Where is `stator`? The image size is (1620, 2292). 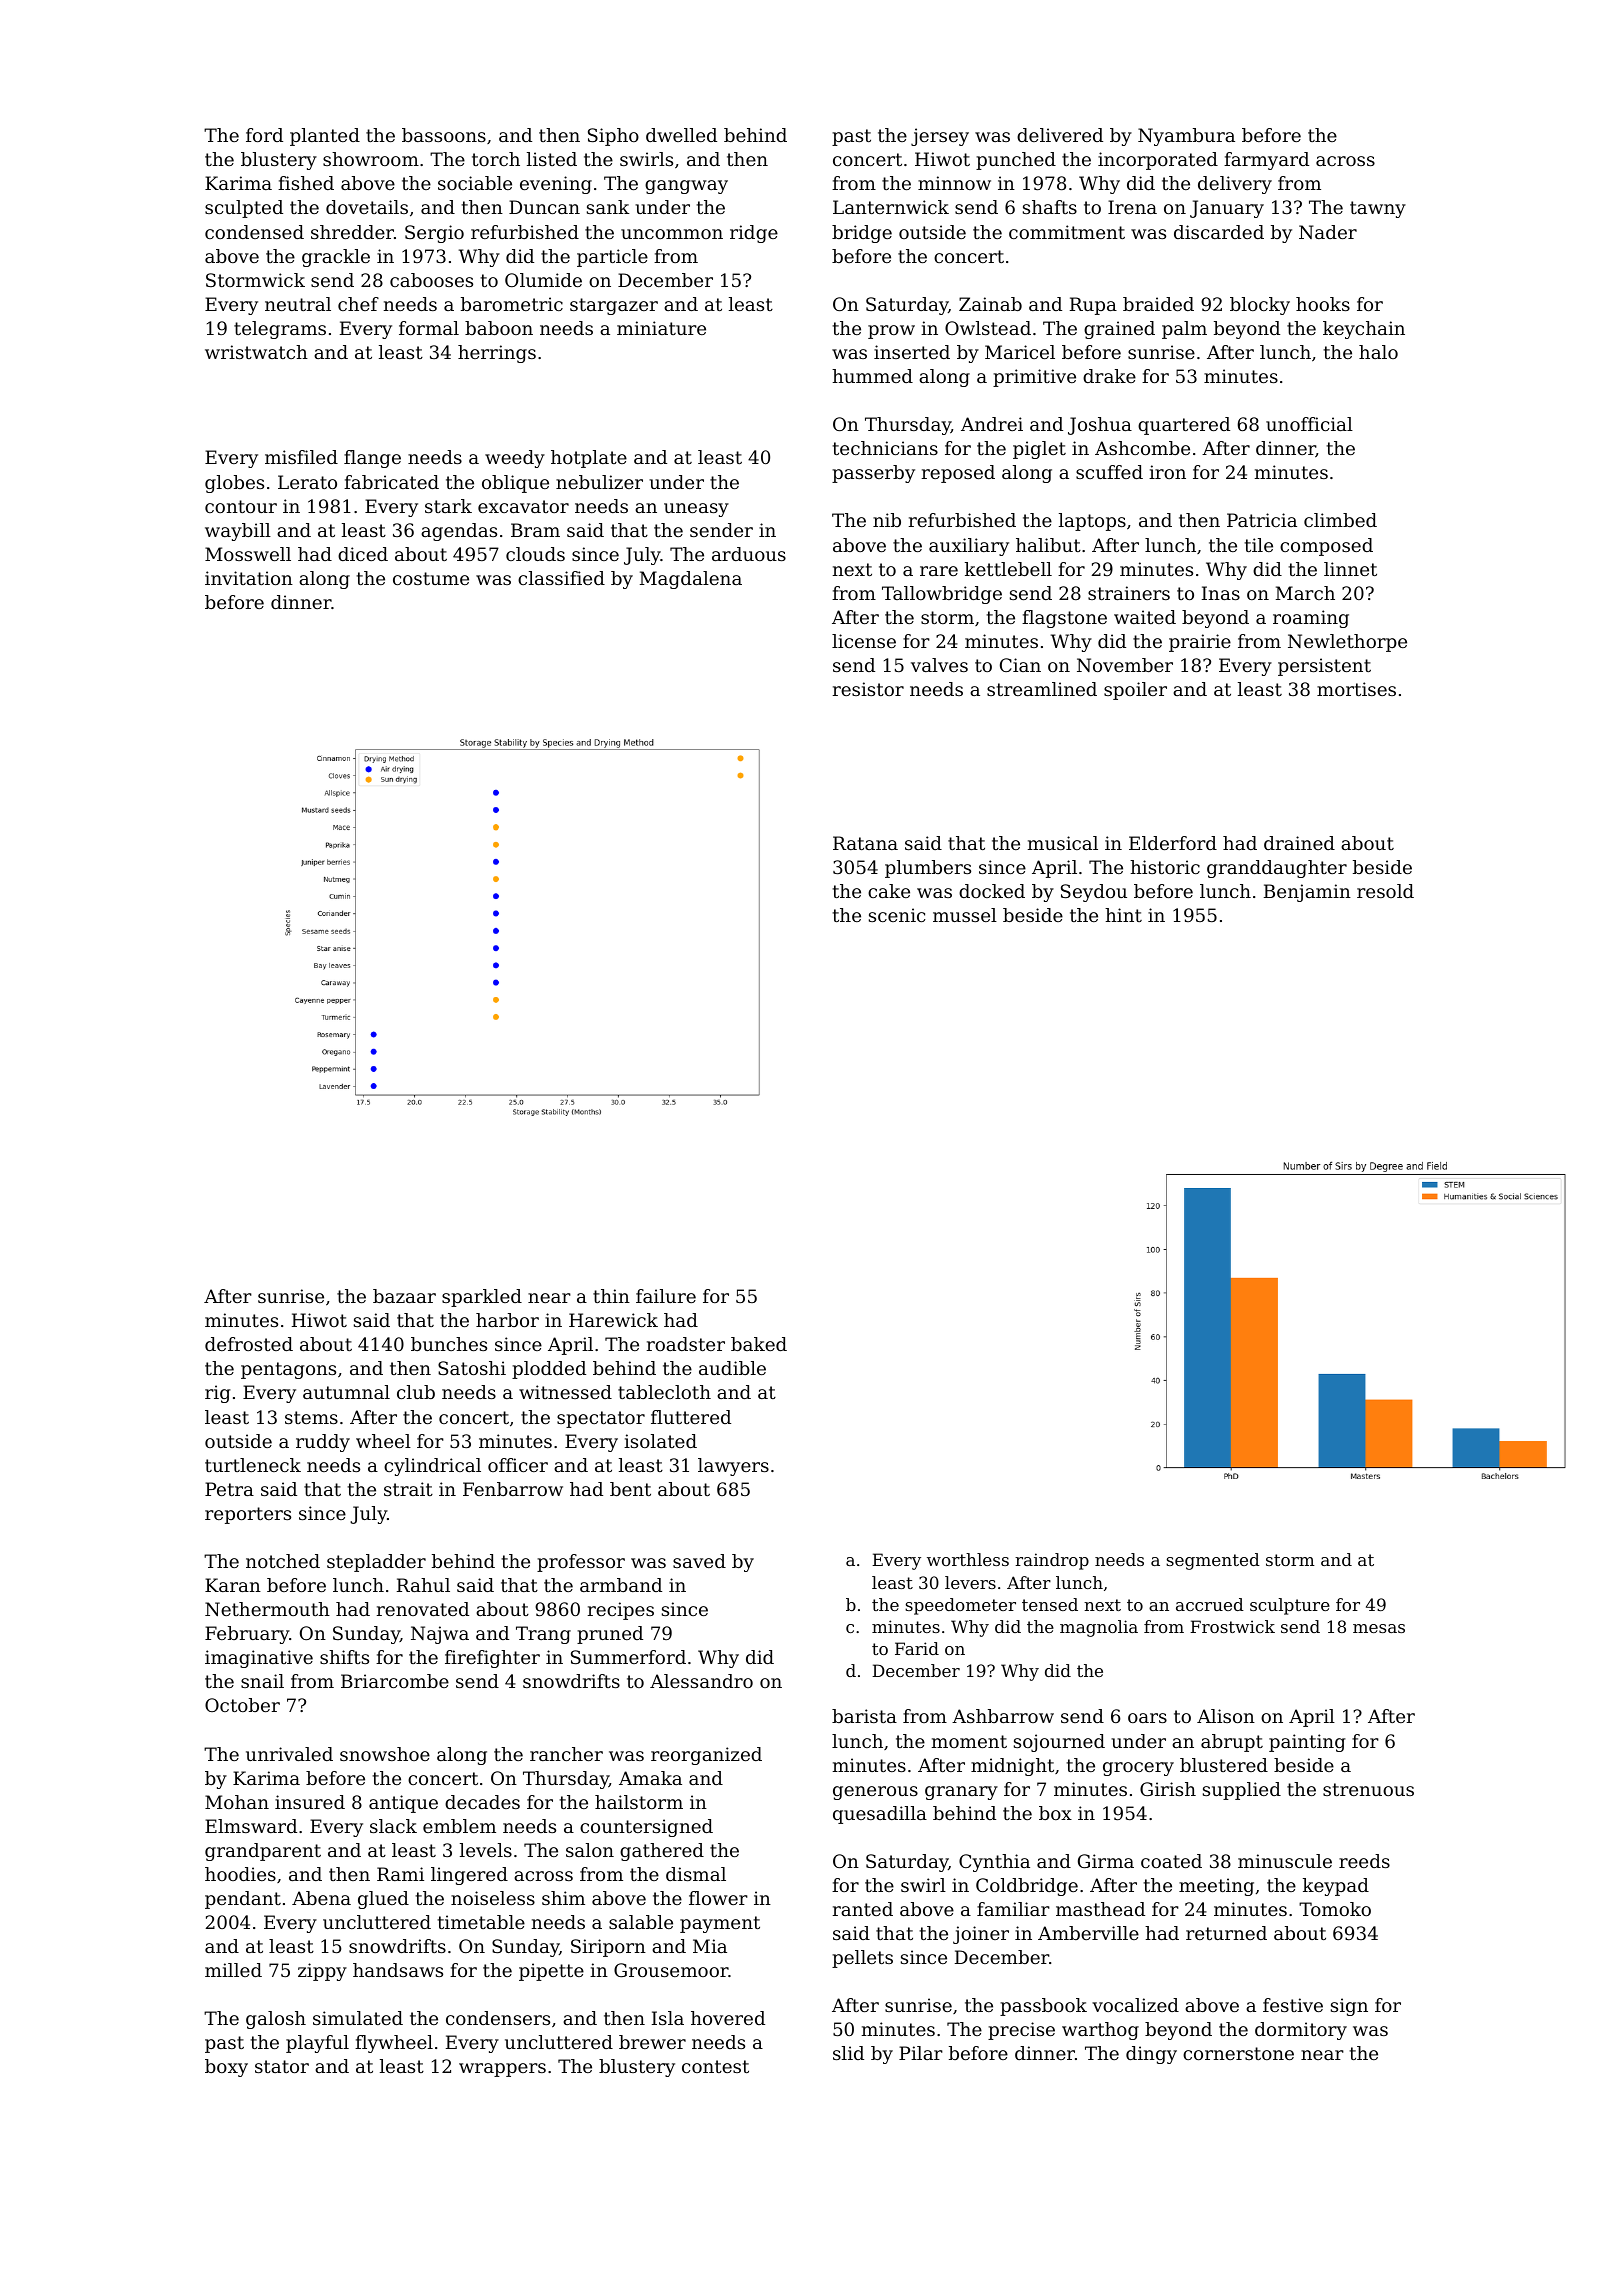
stator is located at coordinates (282, 2066).
